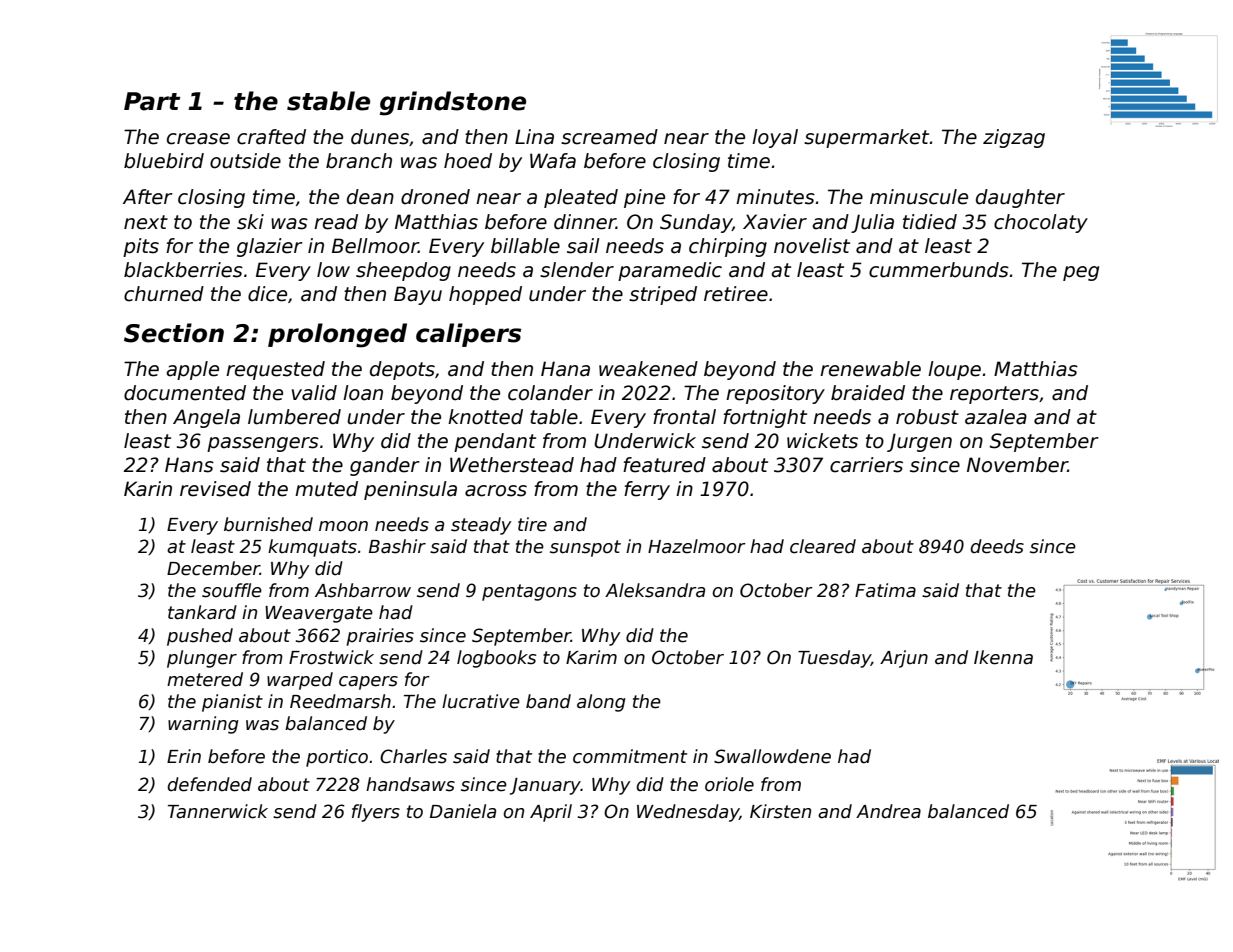 Image resolution: width=1233 pixels, height=952 pixels. Describe the element at coordinates (647, 490) in the screenshot. I see `ferry` at that location.
